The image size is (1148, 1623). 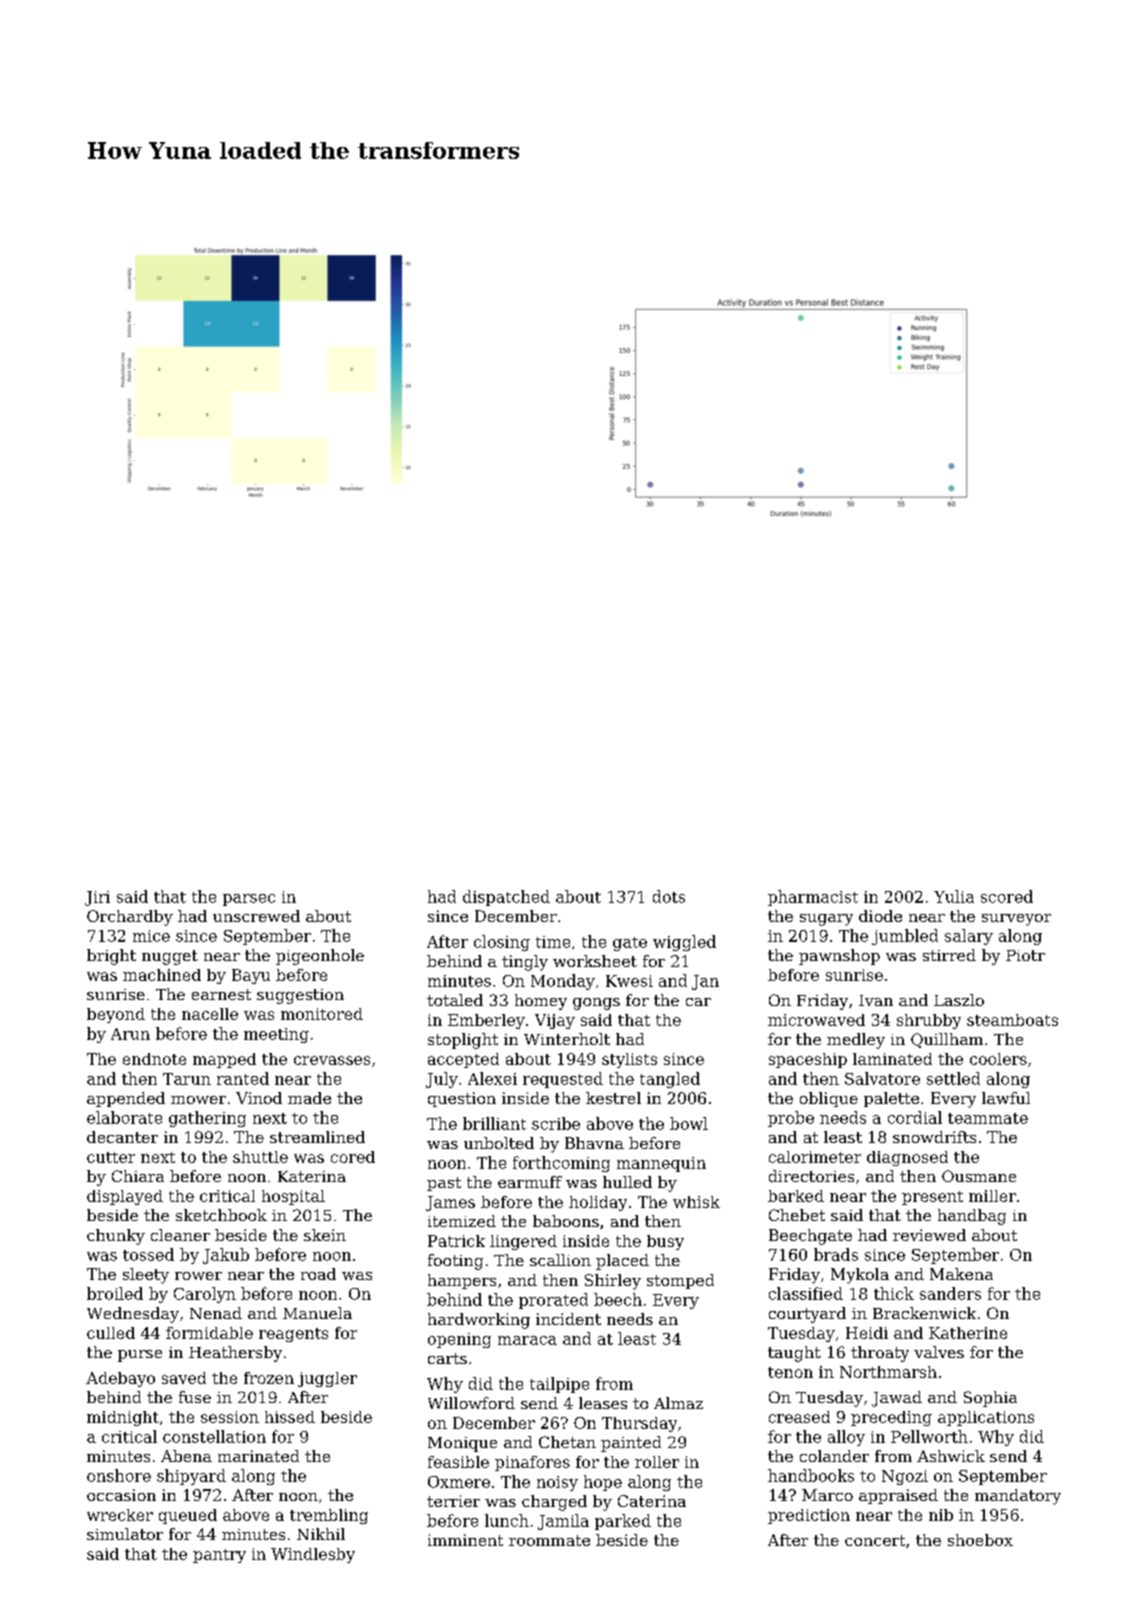 I want to click on Yulia, so click(x=954, y=896).
